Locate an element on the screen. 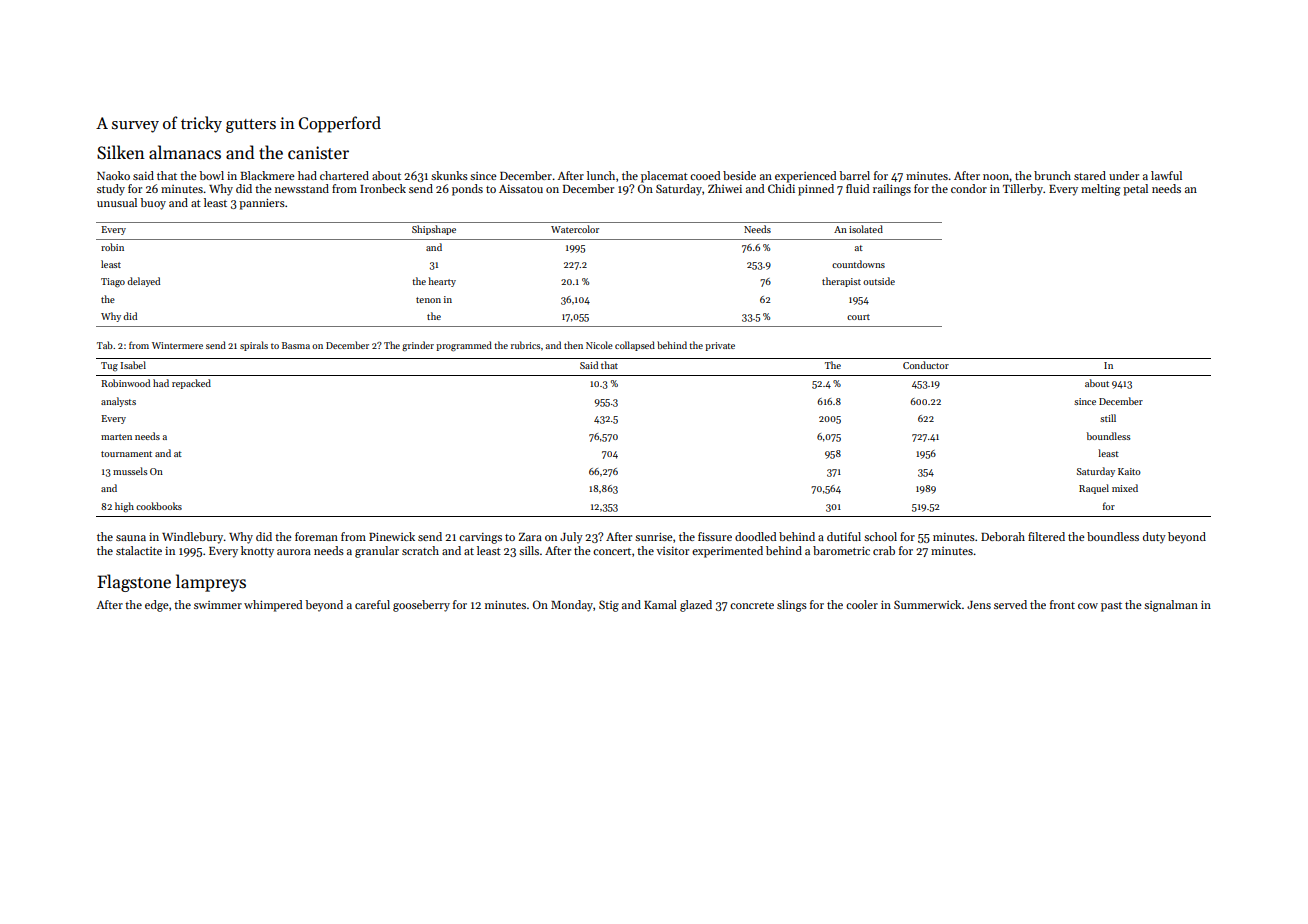  isolated is located at coordinates (866, 229).
